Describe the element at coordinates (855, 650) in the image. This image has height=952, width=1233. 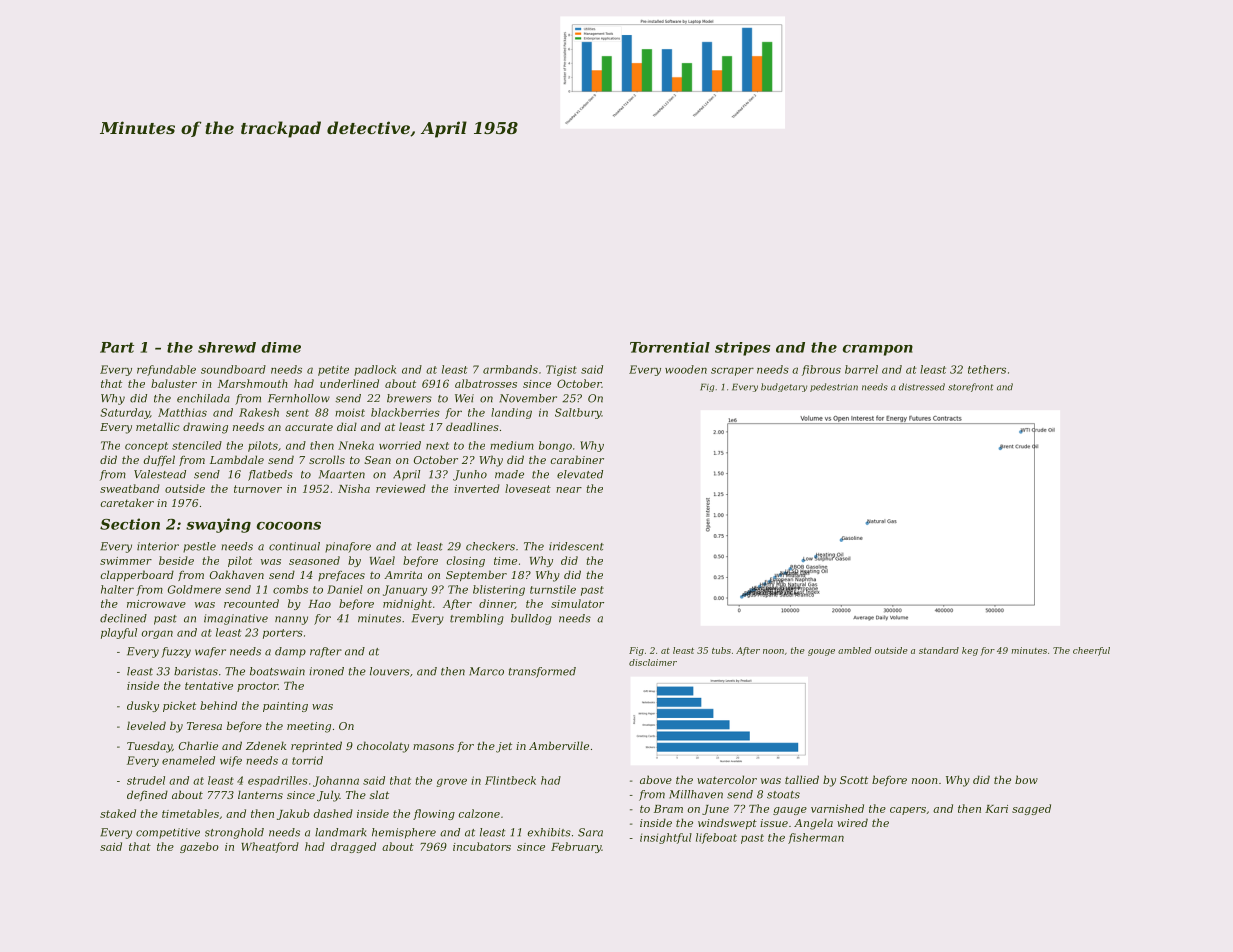
I see `ambled` at that location.
